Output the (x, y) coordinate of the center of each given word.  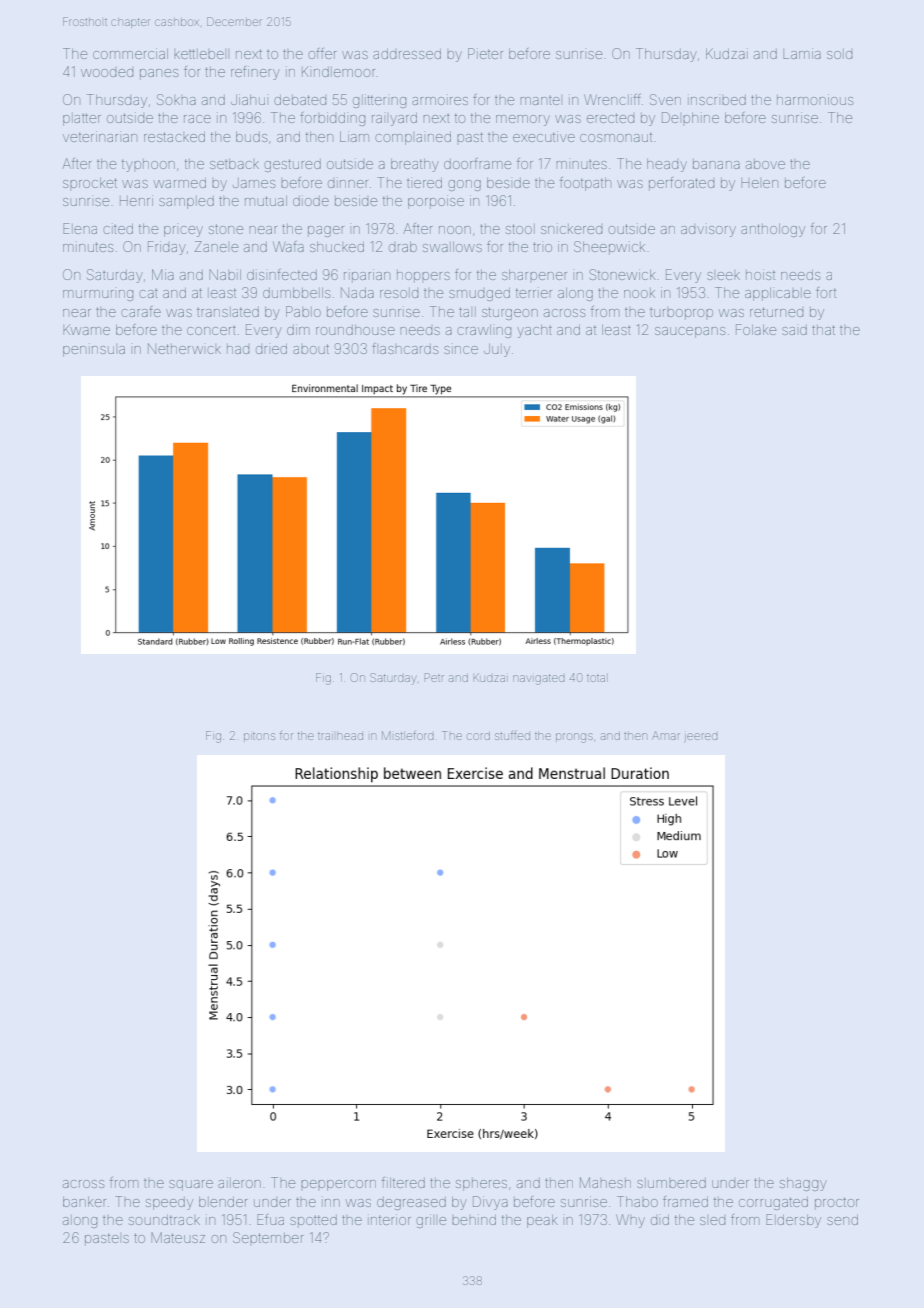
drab (403, 247)
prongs (574, 738)
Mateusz (178, 1237)
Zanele (216, 246)
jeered (701, 737)
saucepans (690, 332)
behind (474, 1219)
